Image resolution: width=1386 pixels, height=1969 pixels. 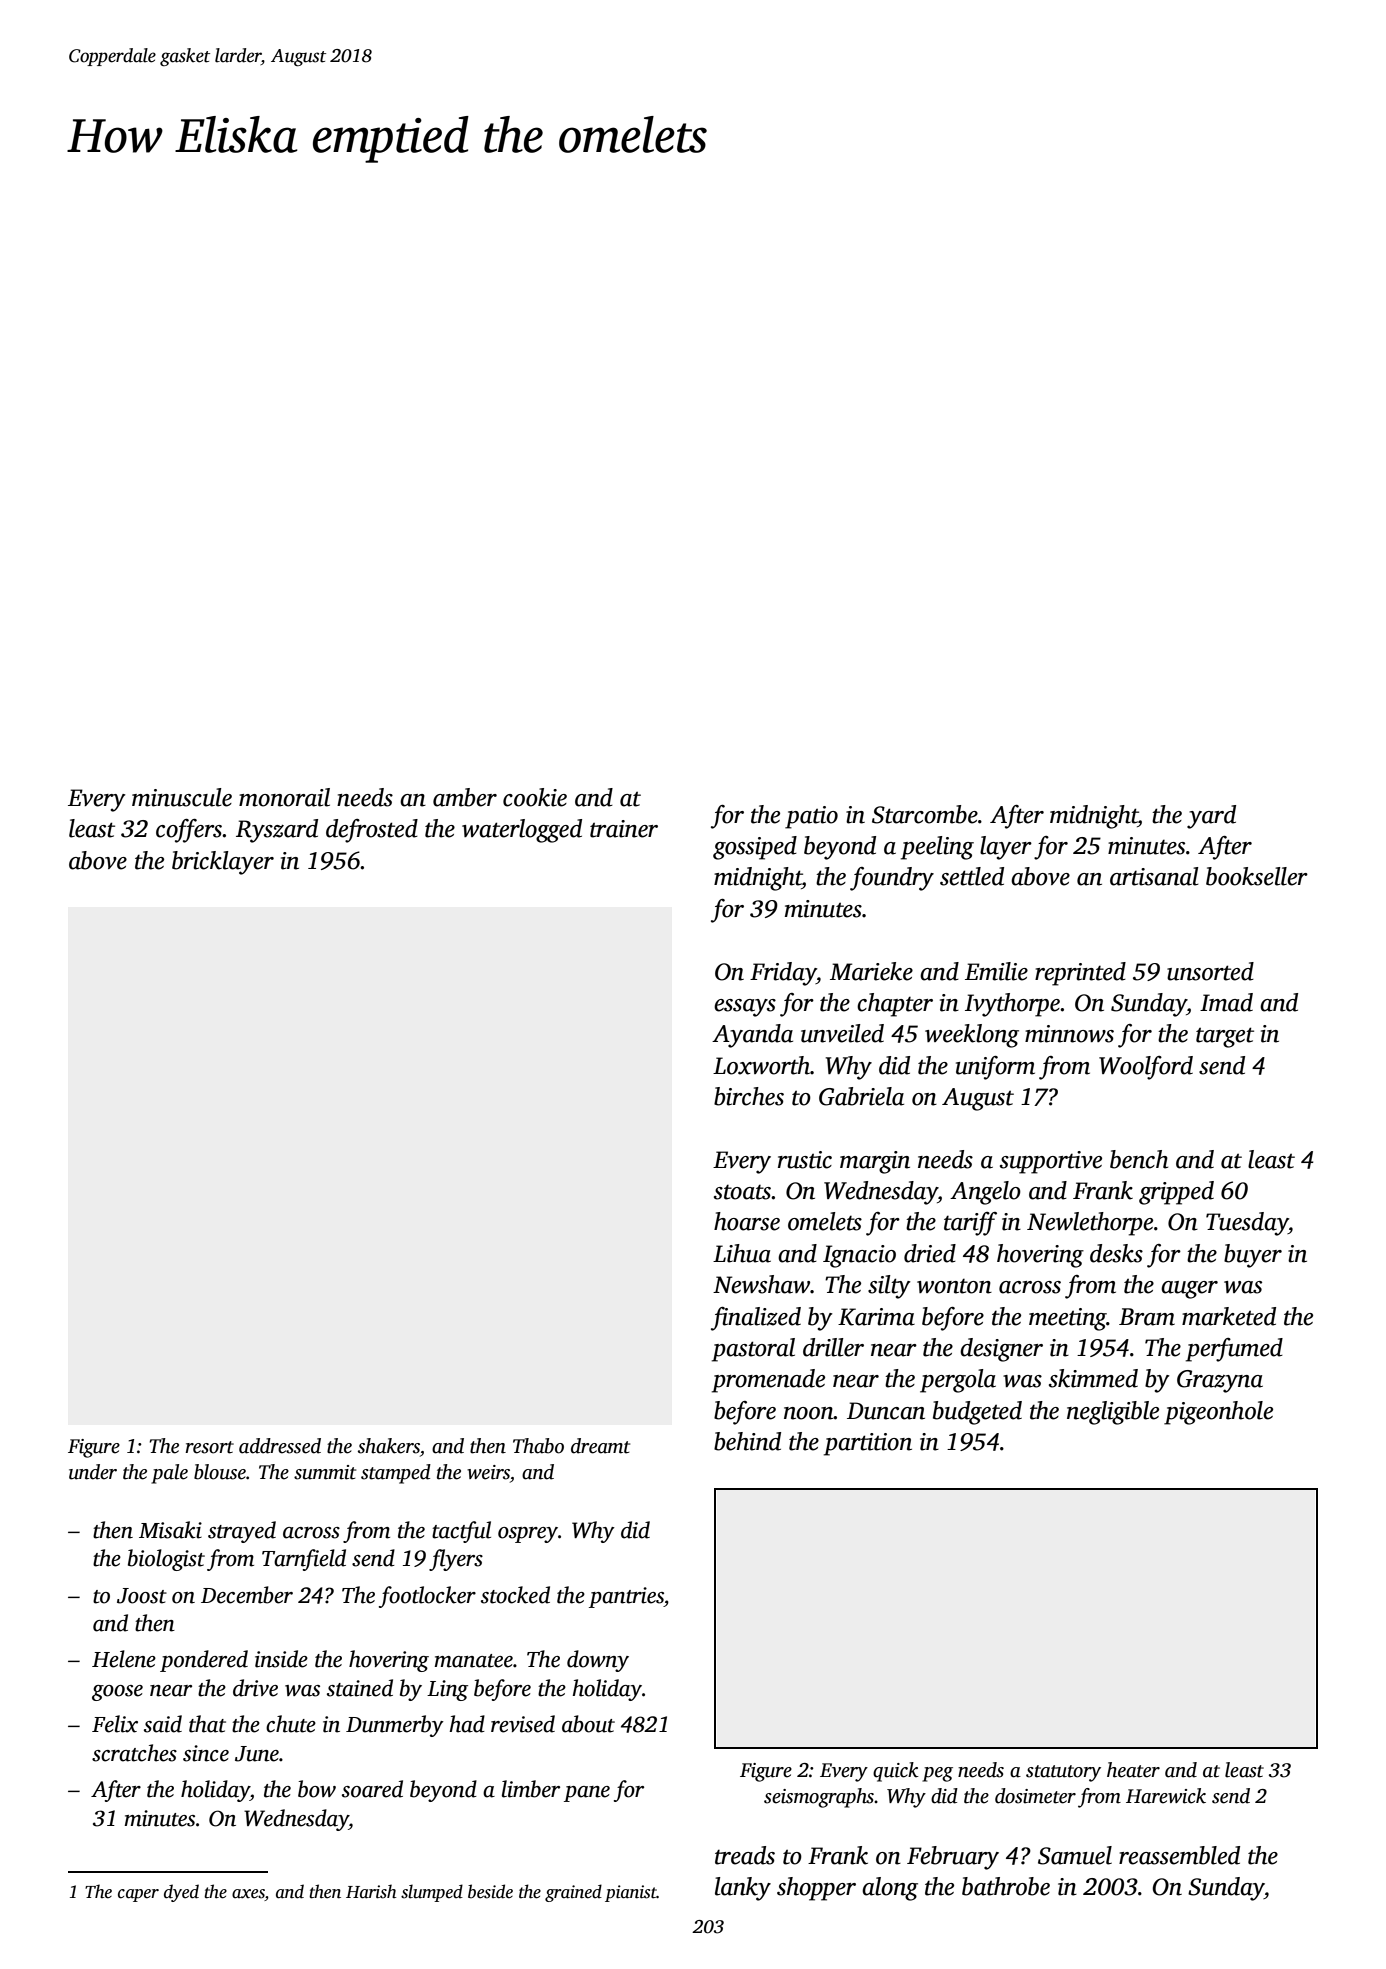 I want to click on about, so click(x=588, y=1724).
